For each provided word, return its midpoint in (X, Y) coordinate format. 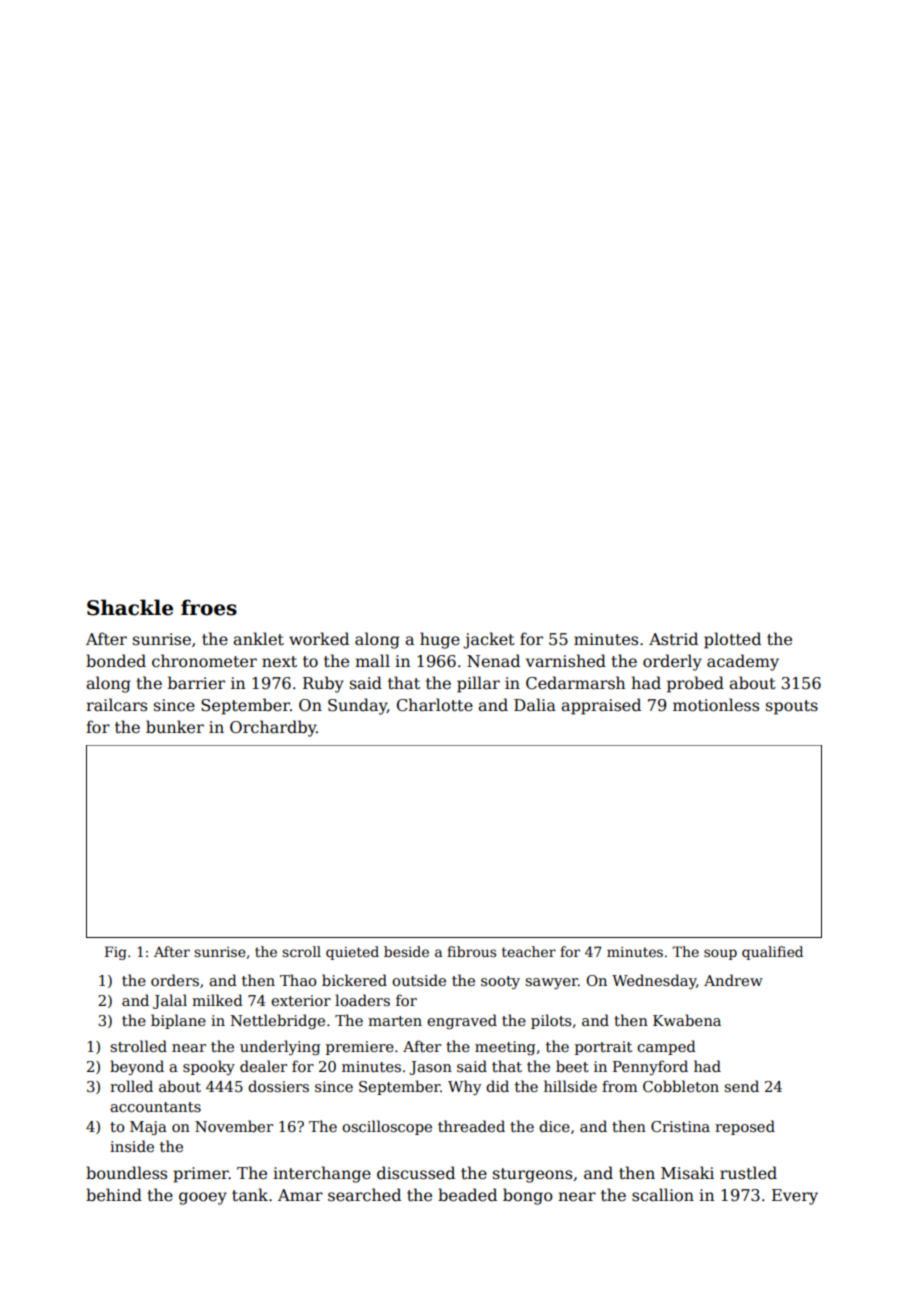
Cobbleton (681, 1086)
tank (250, 1195)
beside (406, 951)
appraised (601, 706)
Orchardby (273, 728)
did (497, 1086)
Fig (116, 953)
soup (720, 954)
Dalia (535, 704)
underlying (280, 1047)
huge (440, 640)
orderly (672, 662)
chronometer (204, 661)
